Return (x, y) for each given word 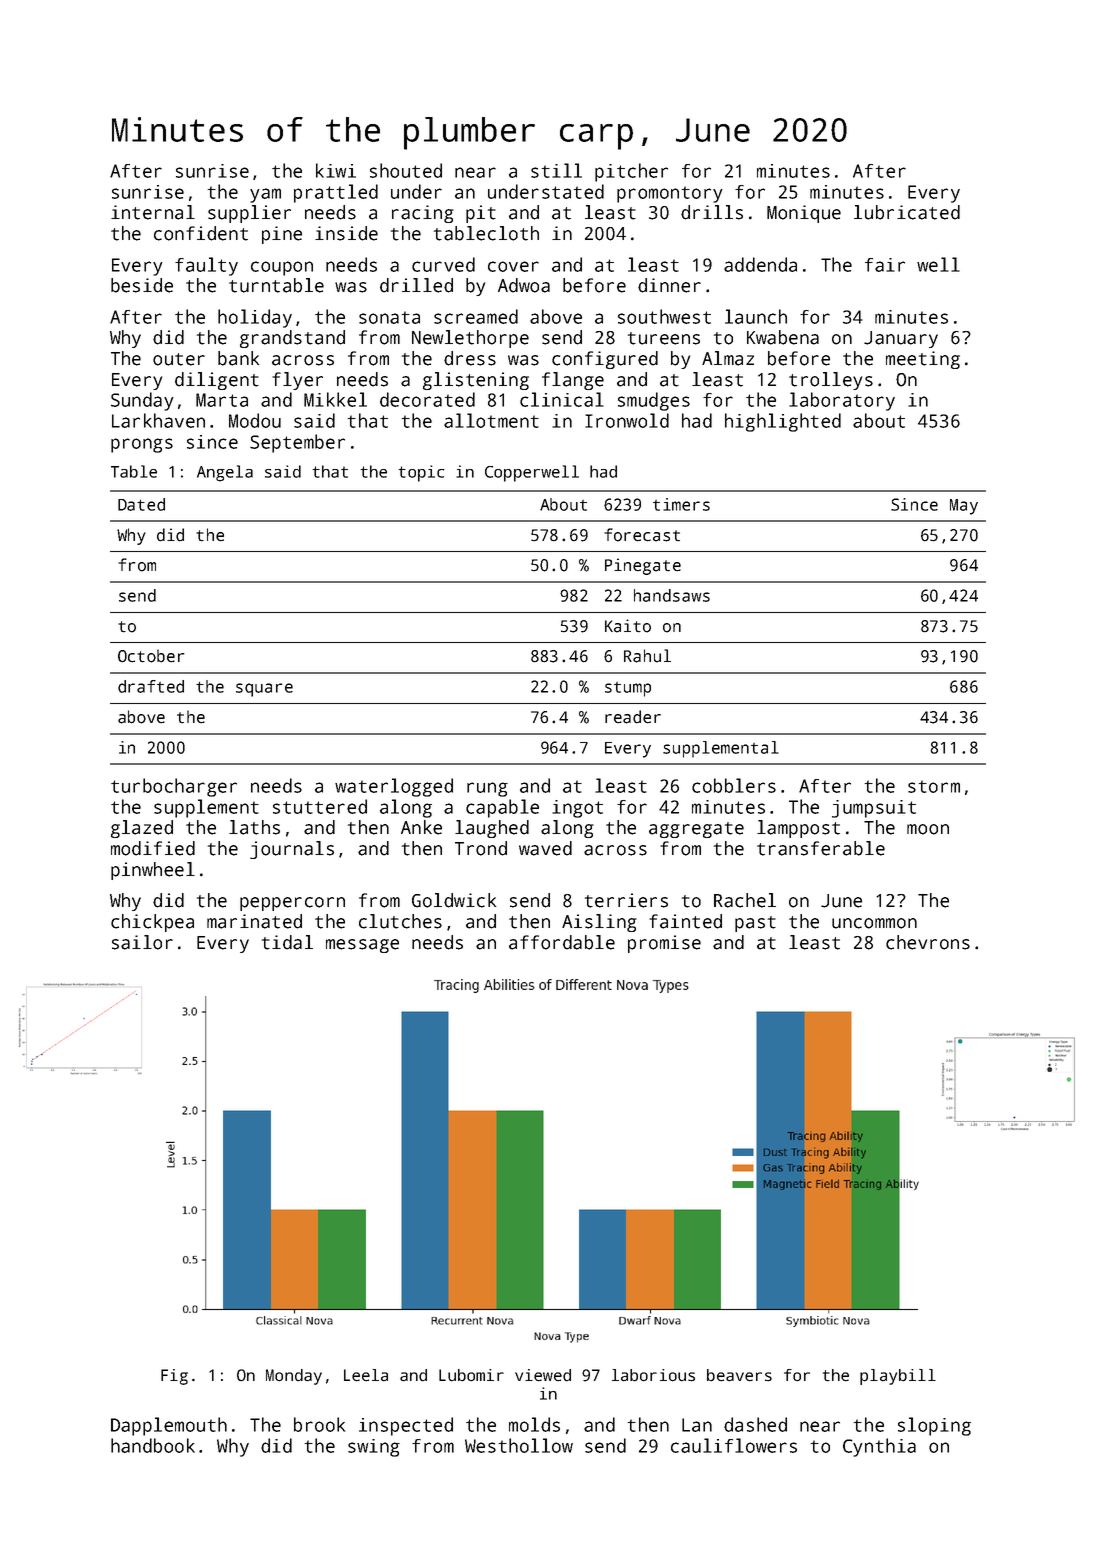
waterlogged (394, 787)
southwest (664, 316)
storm (934, 786)
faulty (206, 266)
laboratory (842, 401)
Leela (366, 1375)
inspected (406, 1426)
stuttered (320, 806)
